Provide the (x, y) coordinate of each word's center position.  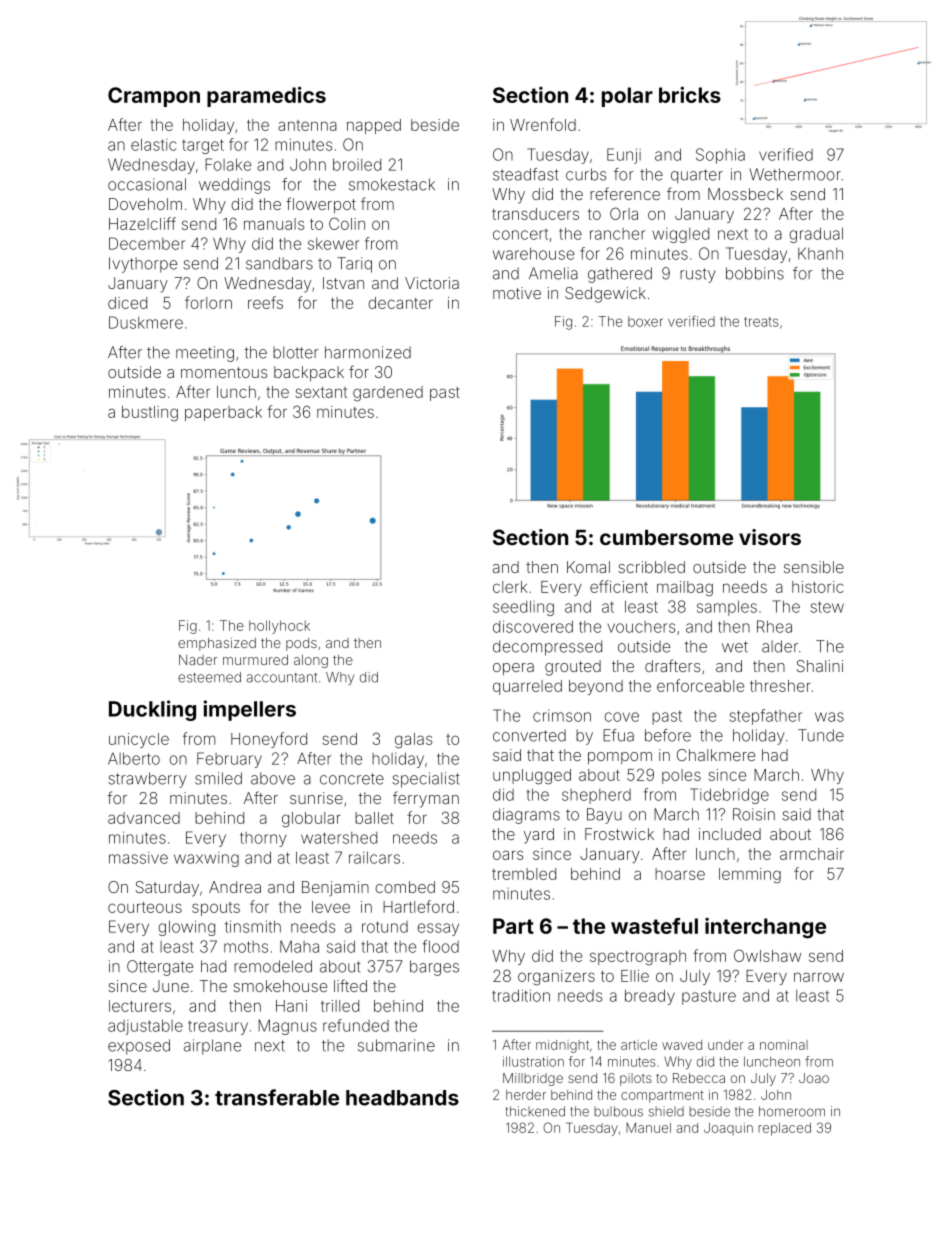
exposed (139, 1047)
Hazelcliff (142, 223)
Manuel (648, 1128)
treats (761, 322)
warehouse (533, 253)
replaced (784, 1129)
